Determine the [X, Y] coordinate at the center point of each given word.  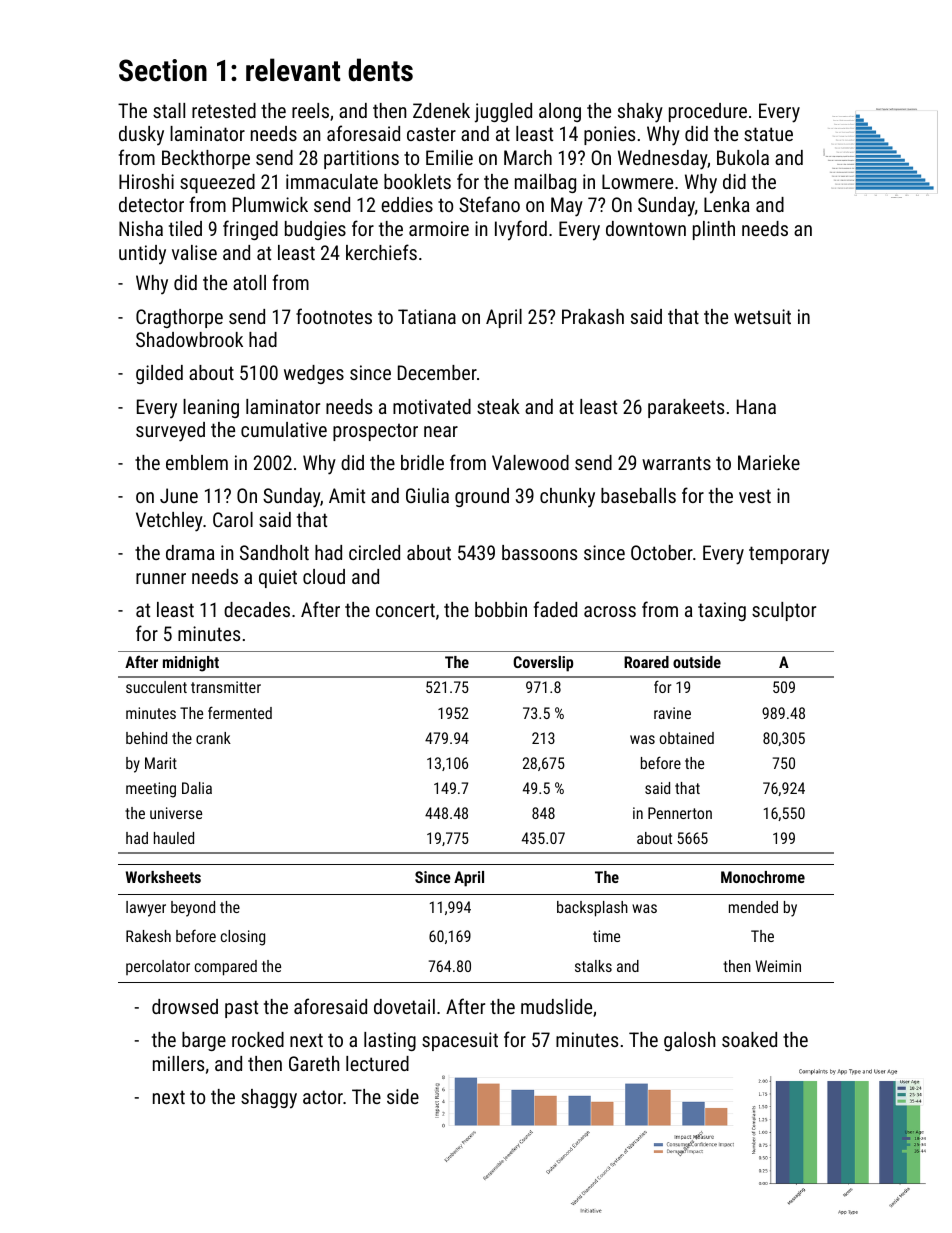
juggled [503, 113]
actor [323, 1097]
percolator [158, 967]
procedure [708, 112]
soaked [749, 1039]
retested [224, 110]
